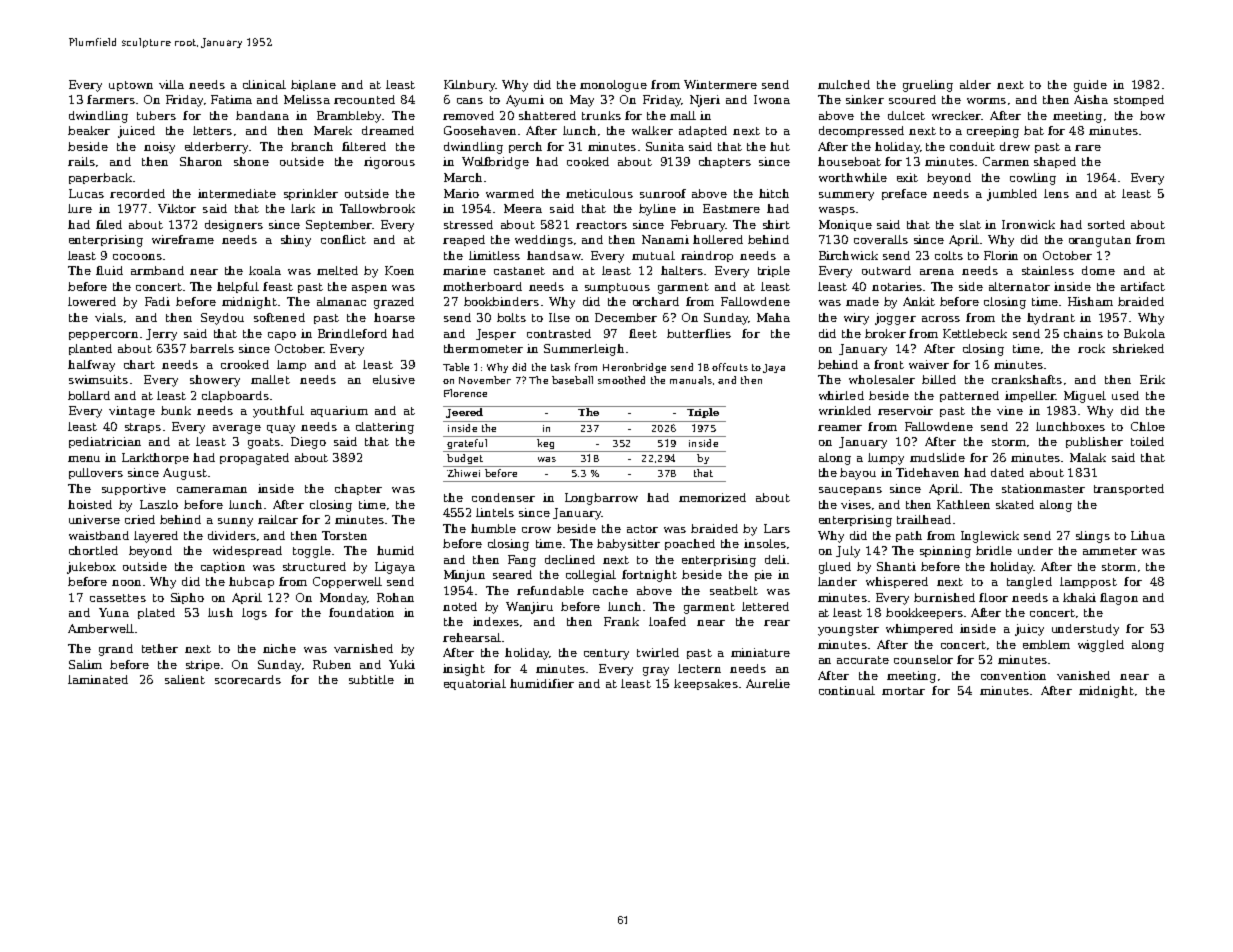 This page has height=952, width=1233. I want to click on youthful, so click(278, 412).
